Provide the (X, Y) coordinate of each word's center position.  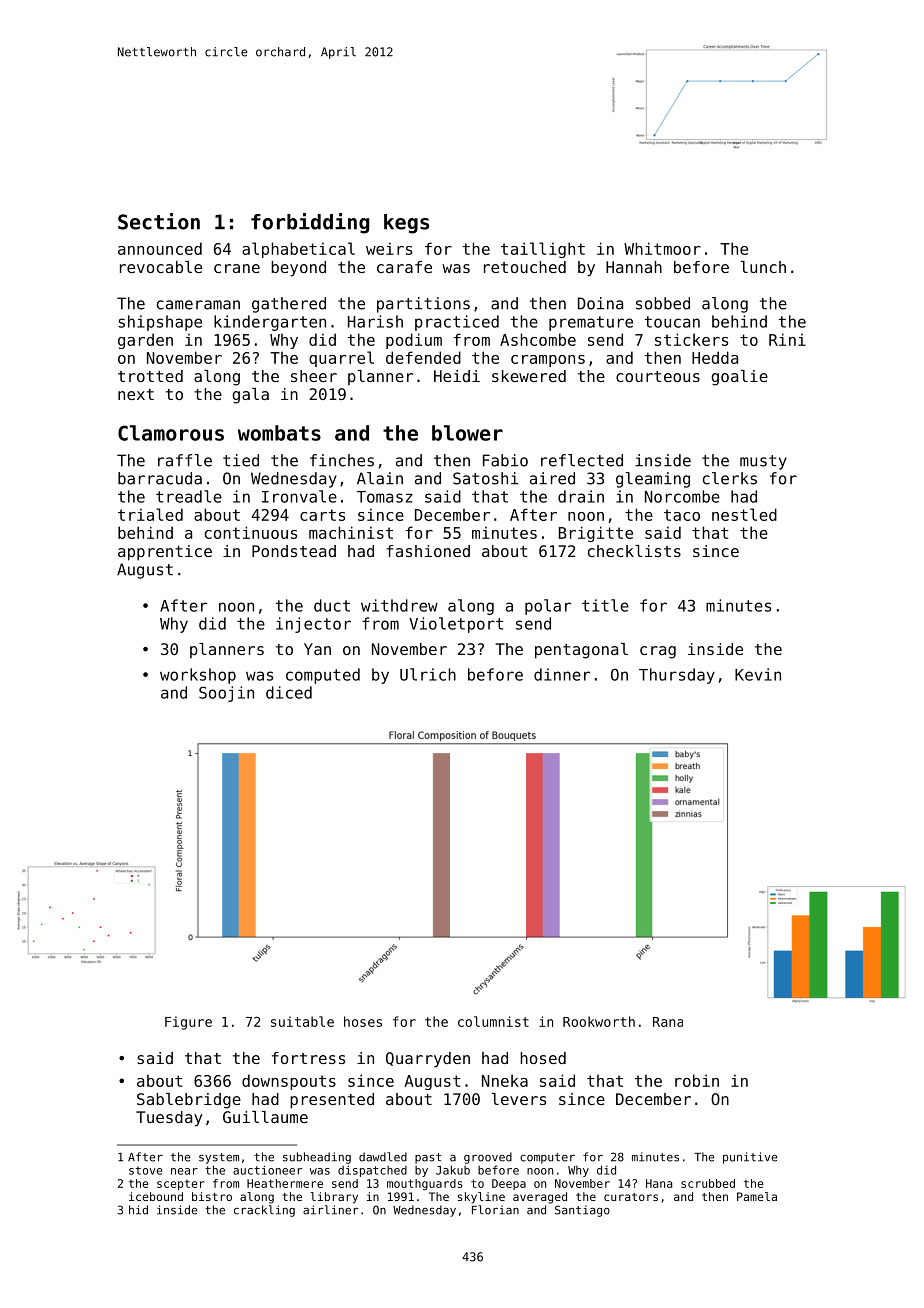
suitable (302, 1021)
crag (658, 652)
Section (159, 221)
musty (763, 462)
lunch (763, 267)
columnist (493, 1021)
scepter (181, 1185)
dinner (562, 674)
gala (250, 396)
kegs (406, 224)
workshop (198, 676)
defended (423, 357)
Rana (668, 1022)
